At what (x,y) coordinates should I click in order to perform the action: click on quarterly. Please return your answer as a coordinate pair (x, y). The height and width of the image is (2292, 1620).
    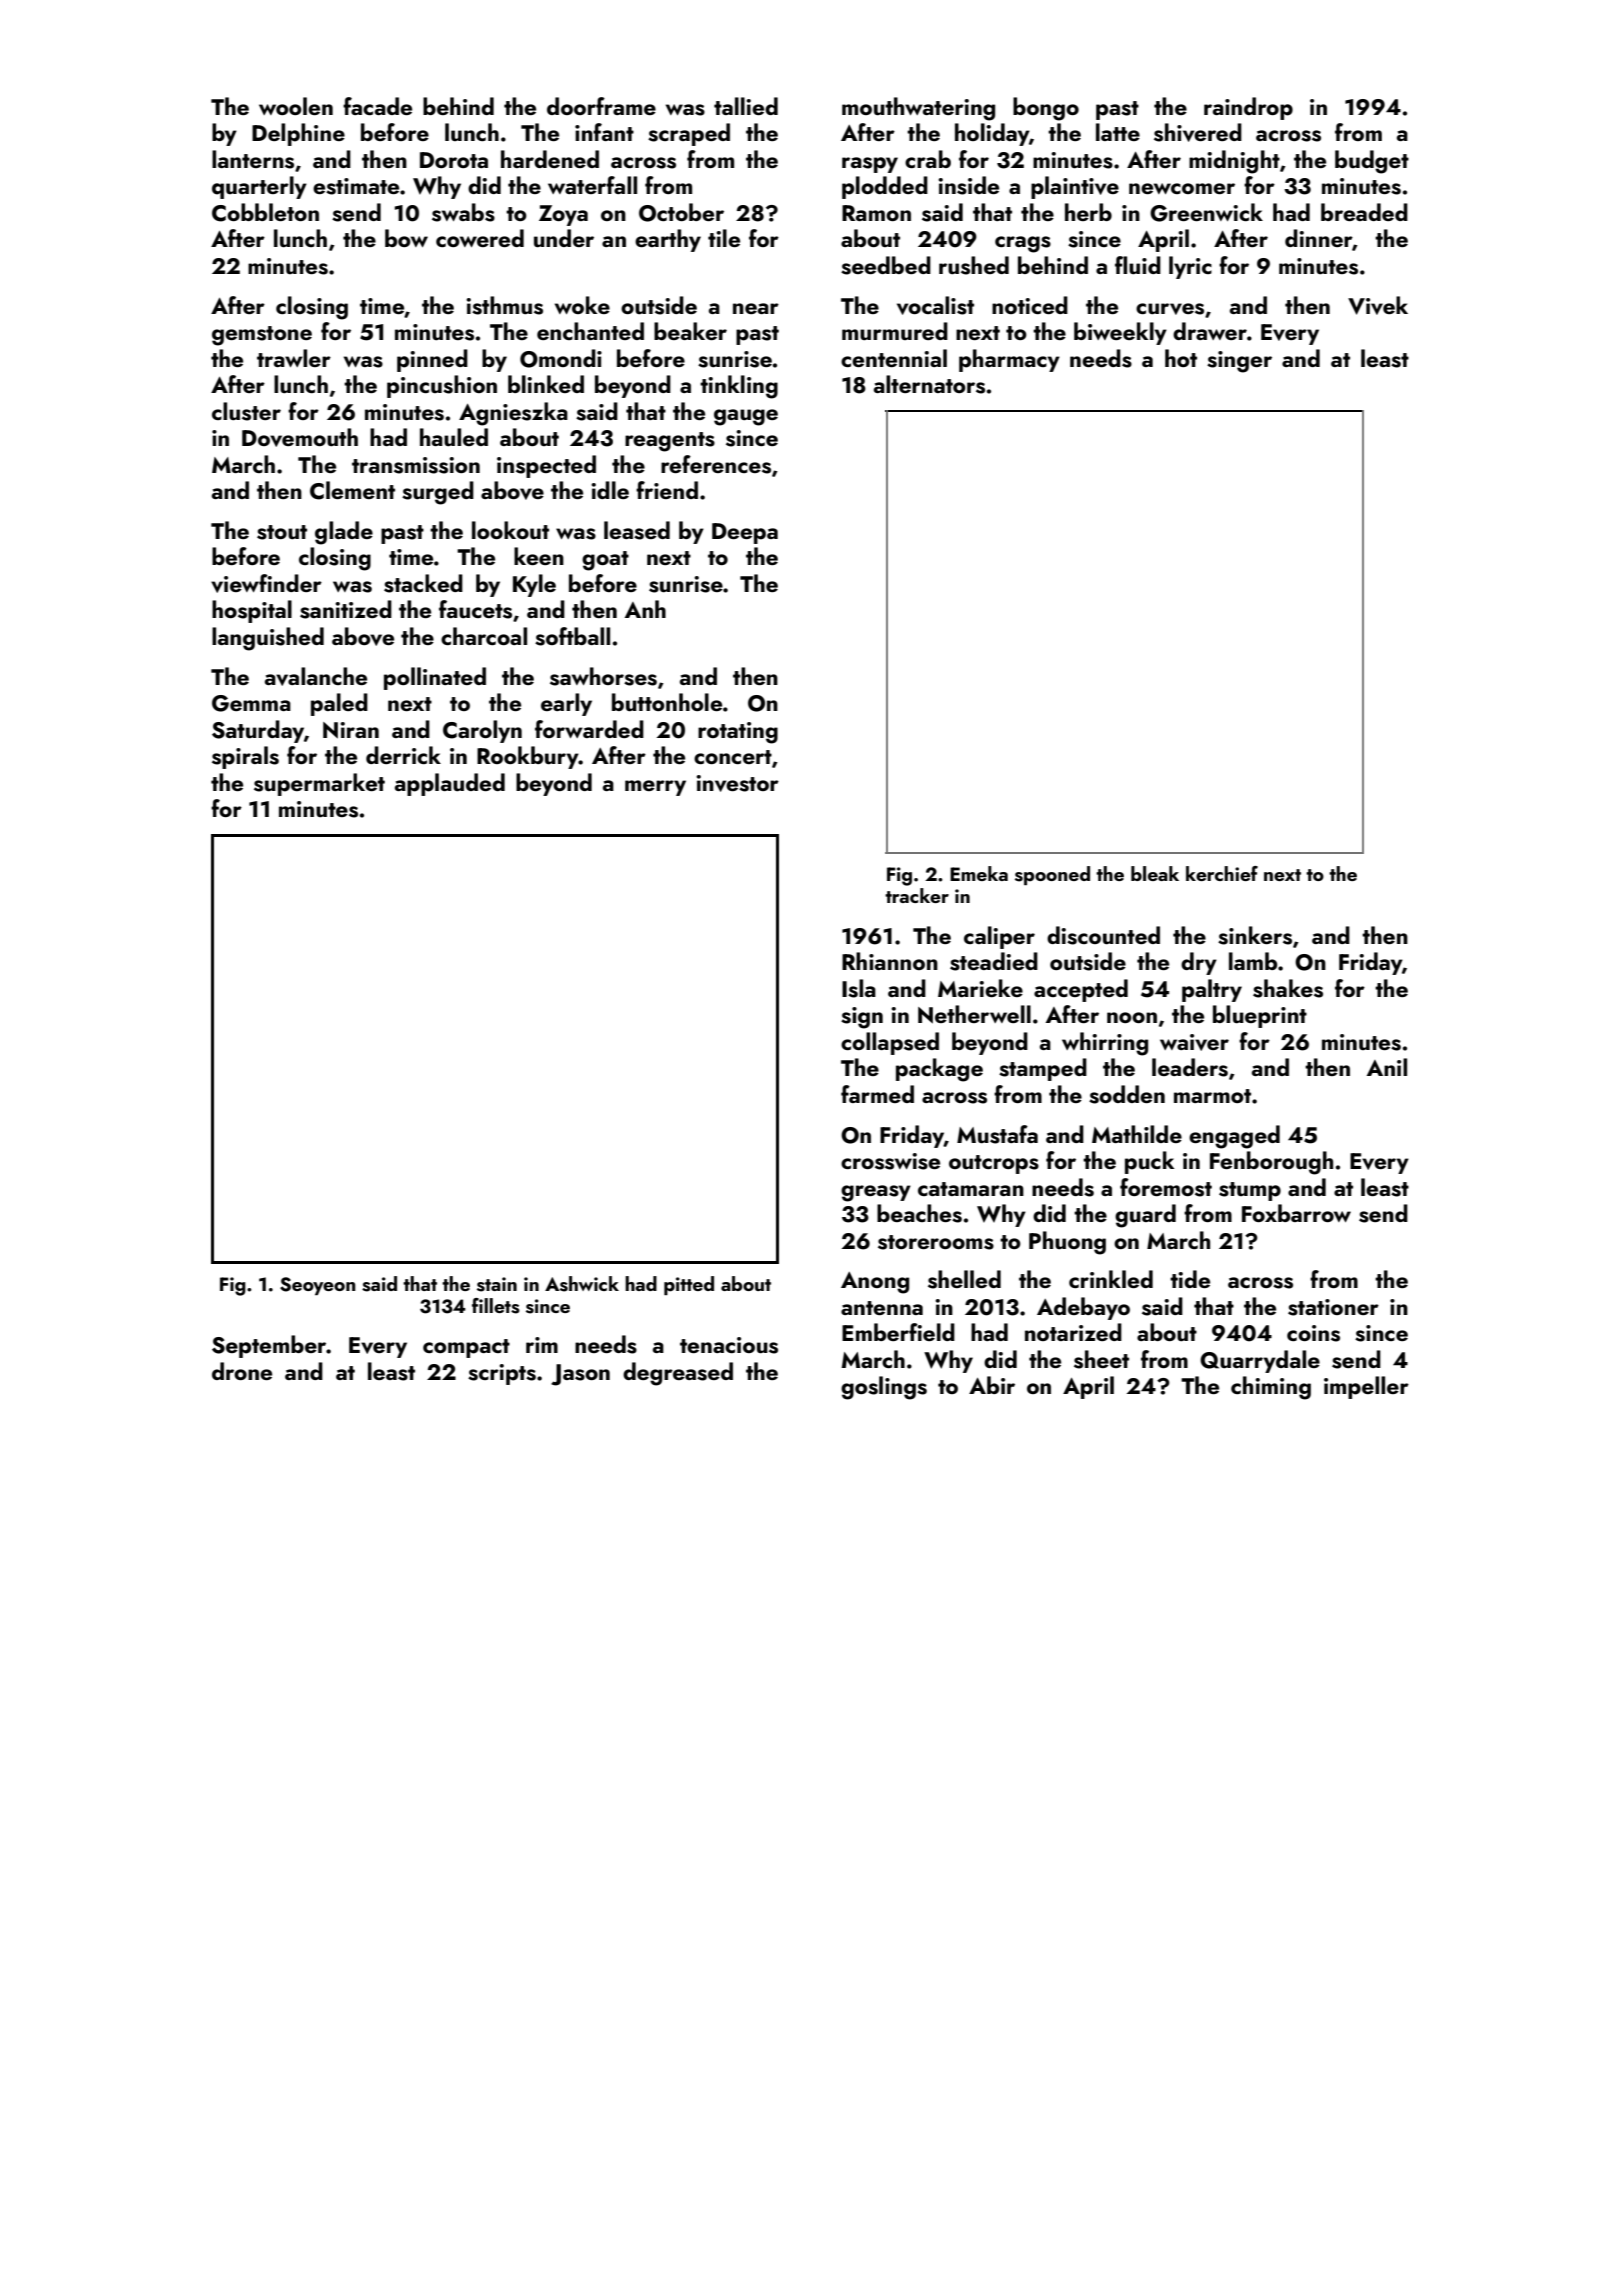
    Looking at the image, I should click on (259, 187).
